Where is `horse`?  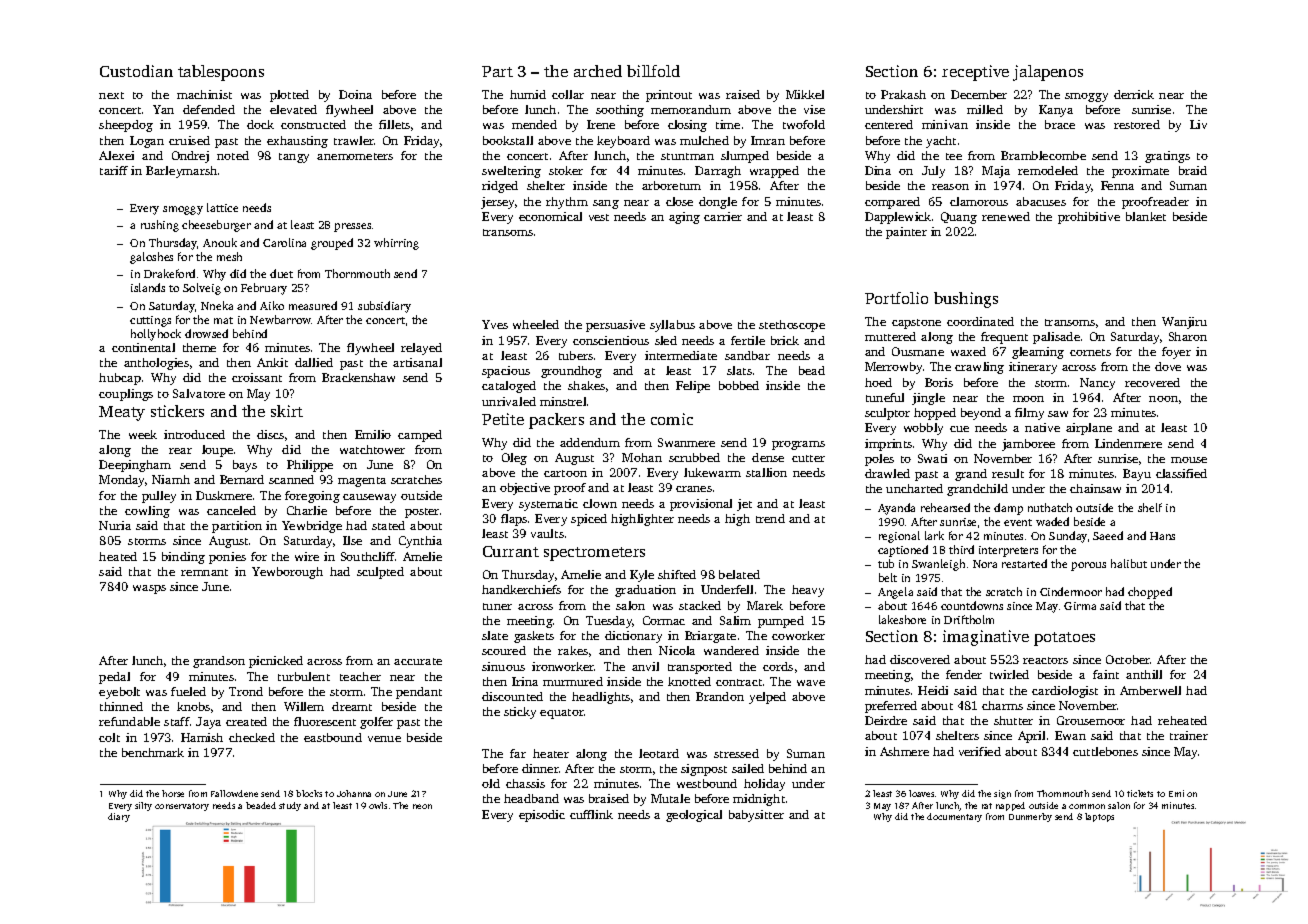 horse is located at coordinates (173, 793).
